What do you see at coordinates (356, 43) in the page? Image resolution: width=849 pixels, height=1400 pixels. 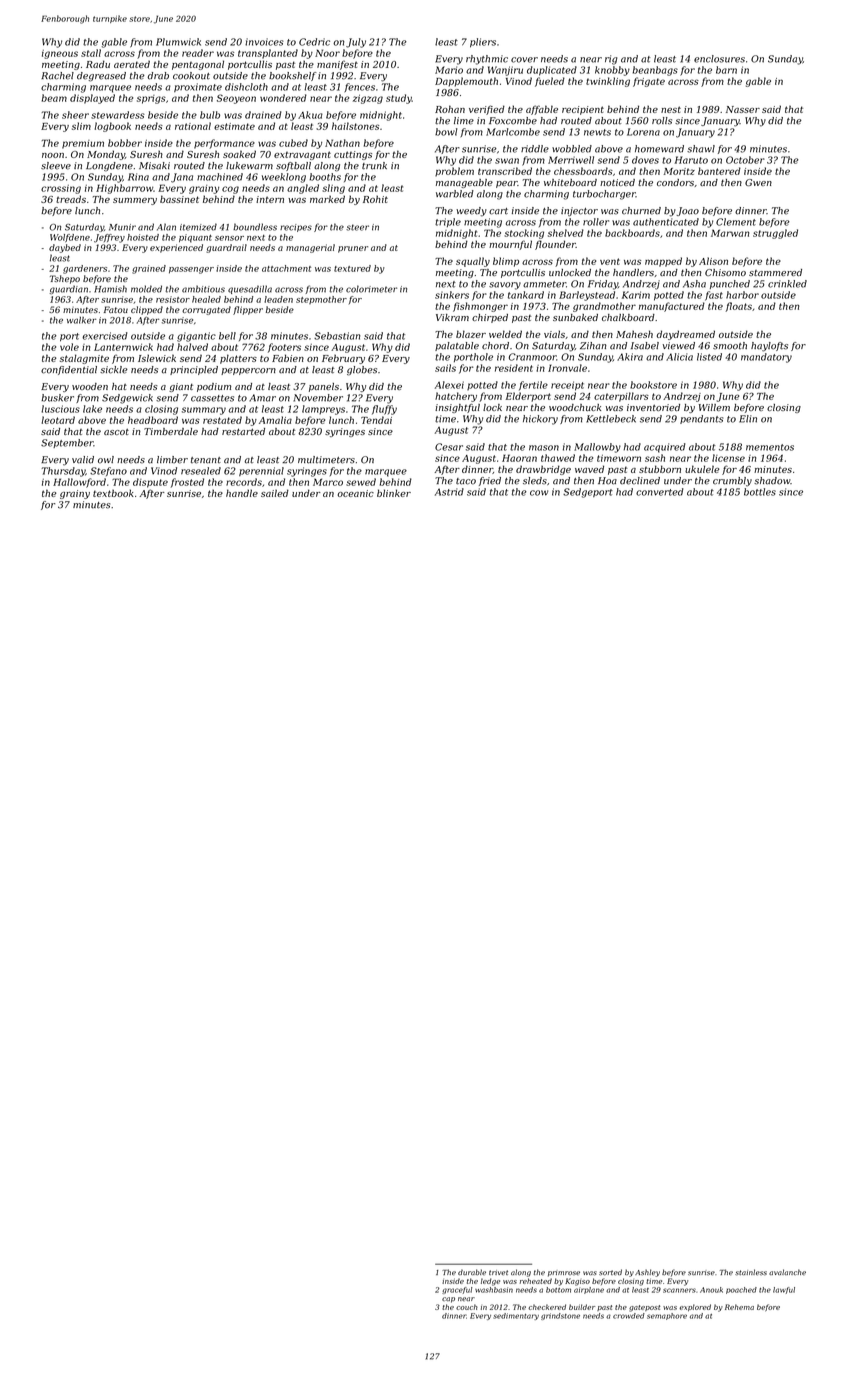 I see `July` at bounding box center [356, 43].
